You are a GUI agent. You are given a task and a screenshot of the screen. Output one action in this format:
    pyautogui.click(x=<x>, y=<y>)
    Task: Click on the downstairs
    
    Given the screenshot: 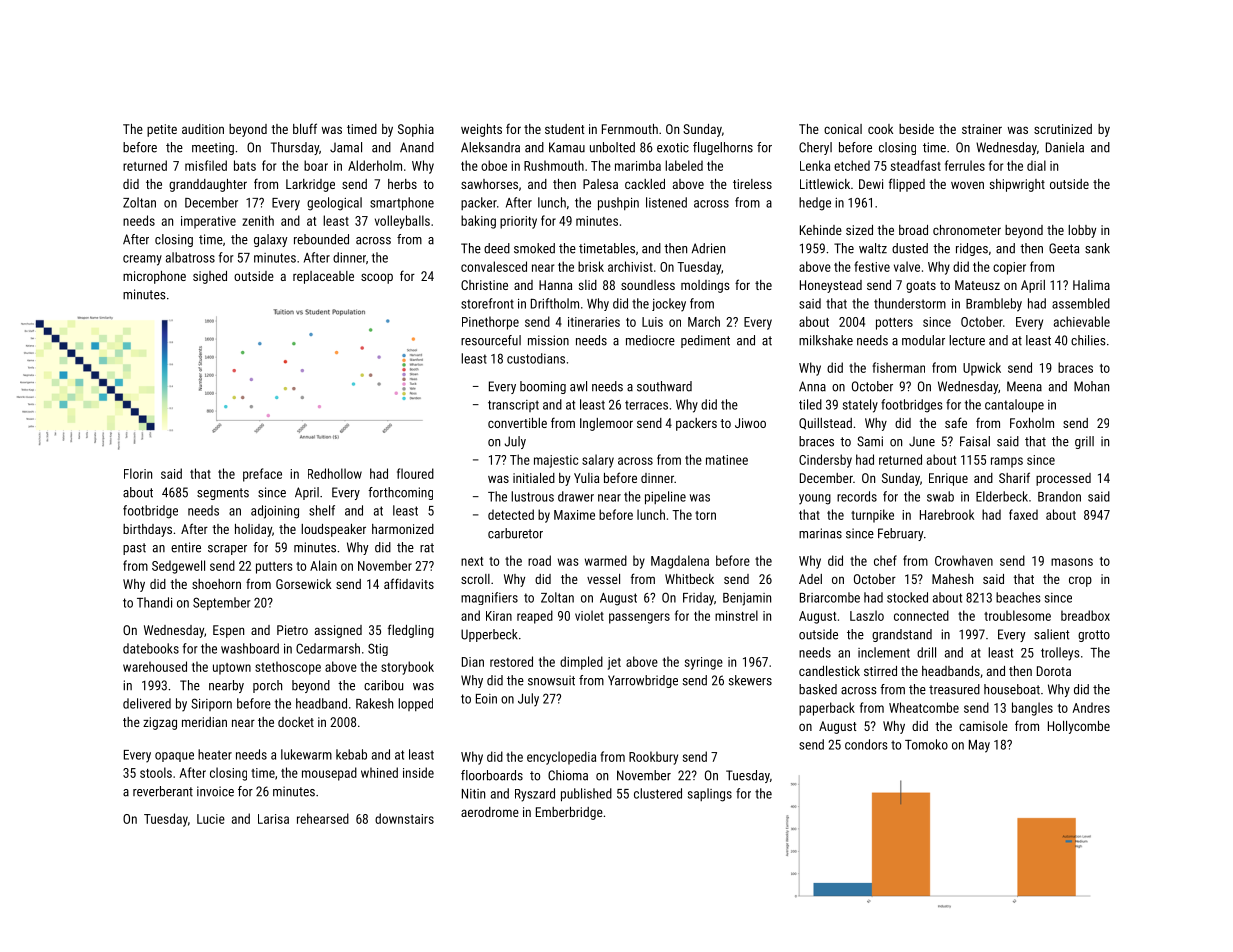 What is the action you would take?
    pyautogui.click(x=404, y=818)
